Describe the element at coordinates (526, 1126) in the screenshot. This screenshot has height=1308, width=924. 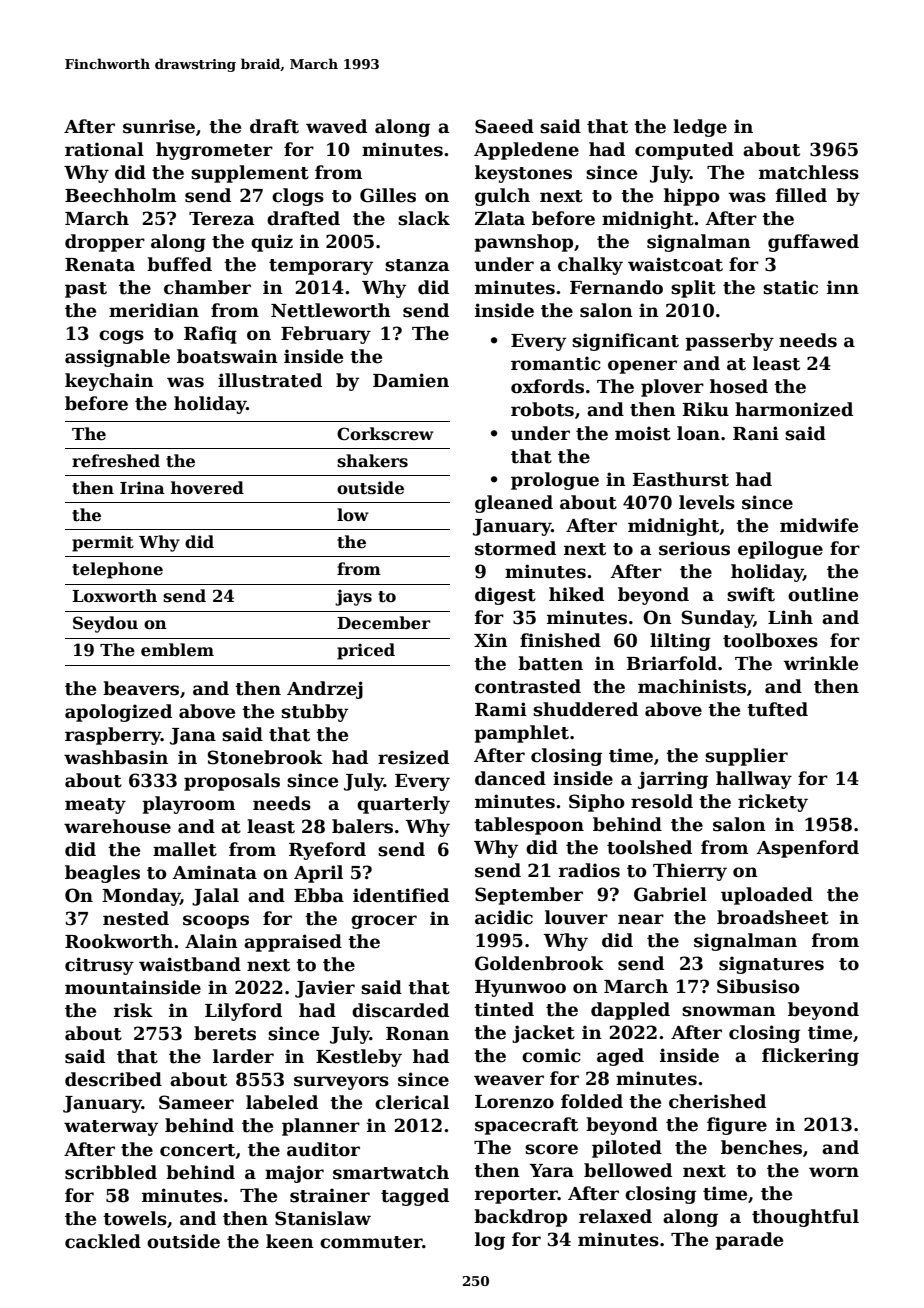
I see `spacecraft` at that location.
